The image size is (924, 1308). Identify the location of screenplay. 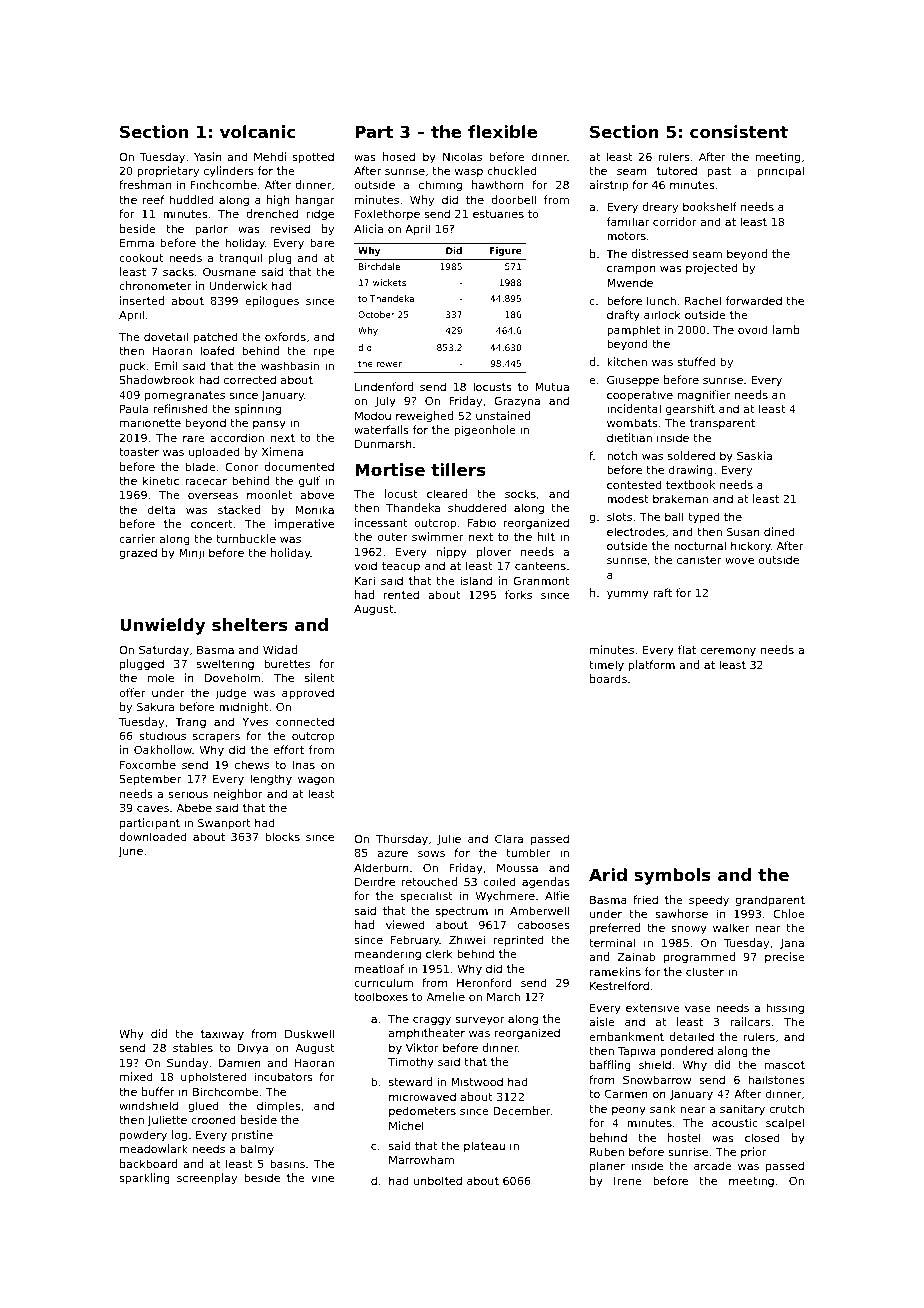
(207, 1179).
